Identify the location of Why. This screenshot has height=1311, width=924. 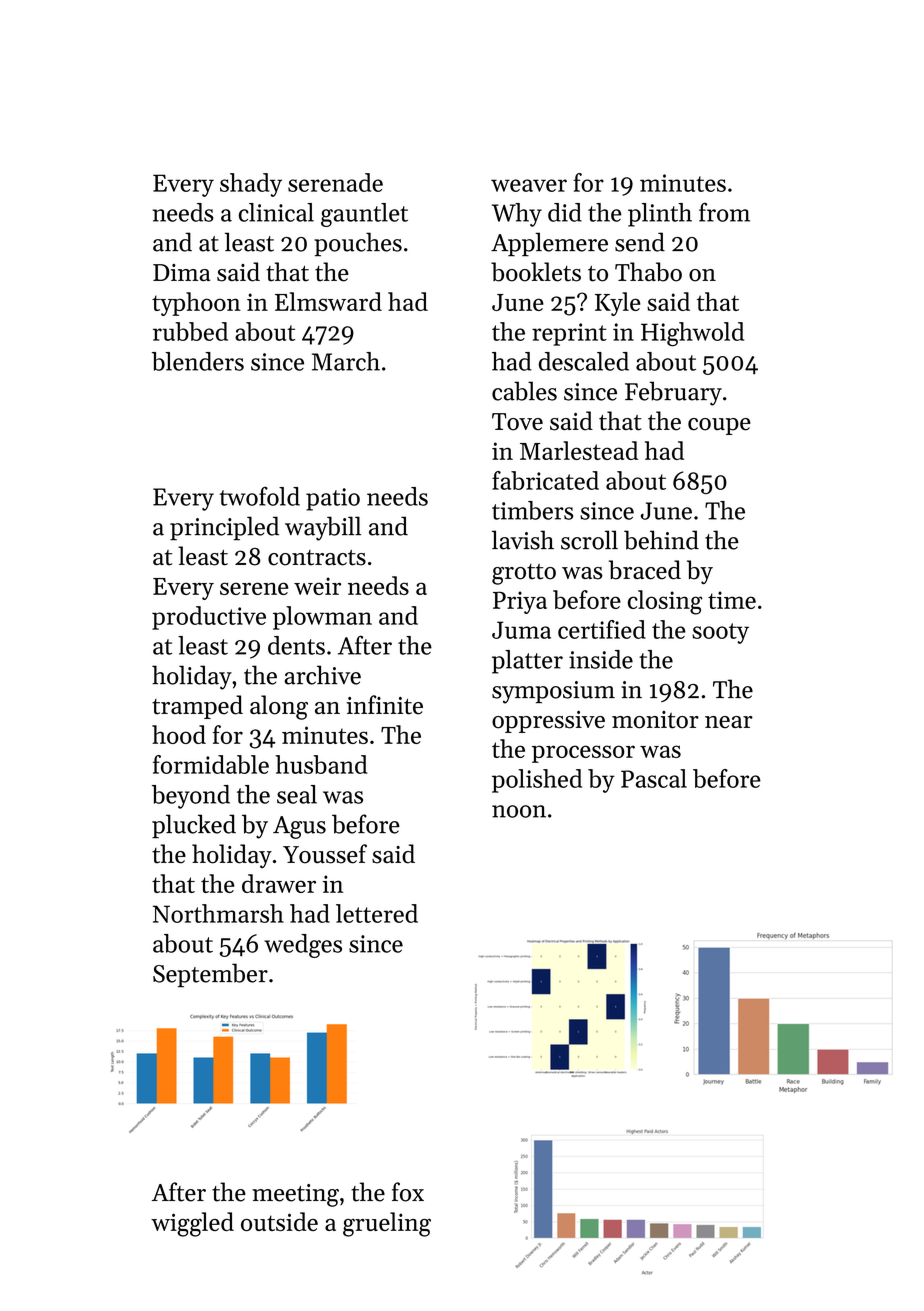
(517, 215).
